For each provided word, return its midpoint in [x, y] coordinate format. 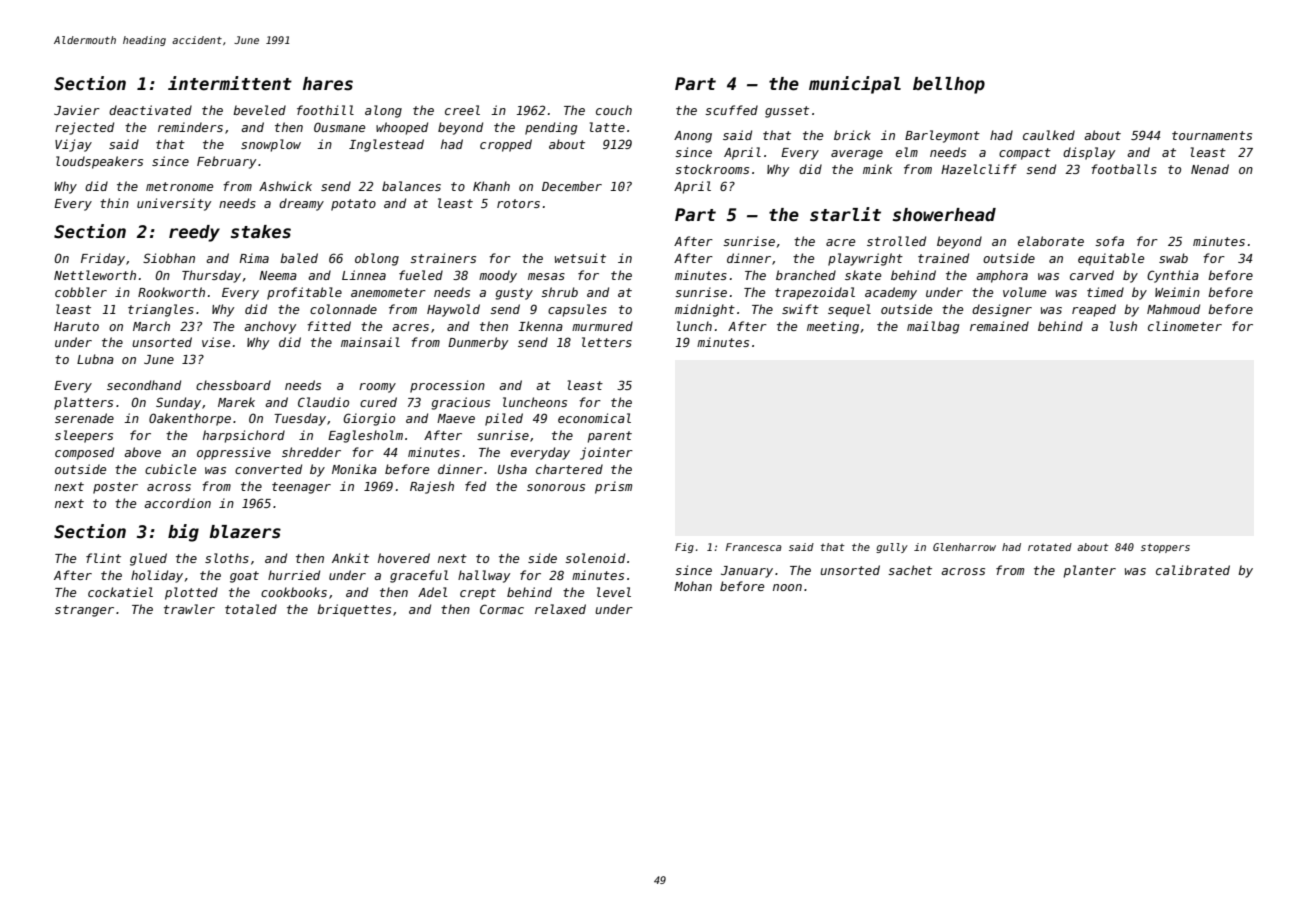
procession [447, 386]
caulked [1049, 135]
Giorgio [369, 419]
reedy [194, 233]
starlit [845, 214]
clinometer [1185, 326]
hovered [404, 558]
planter [1089, 571]
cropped [506, 145]
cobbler [81, 292]
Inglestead [386, 145]
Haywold [453, 310]
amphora [1002, 276]
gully [892, 548]
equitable [1111, 259]
